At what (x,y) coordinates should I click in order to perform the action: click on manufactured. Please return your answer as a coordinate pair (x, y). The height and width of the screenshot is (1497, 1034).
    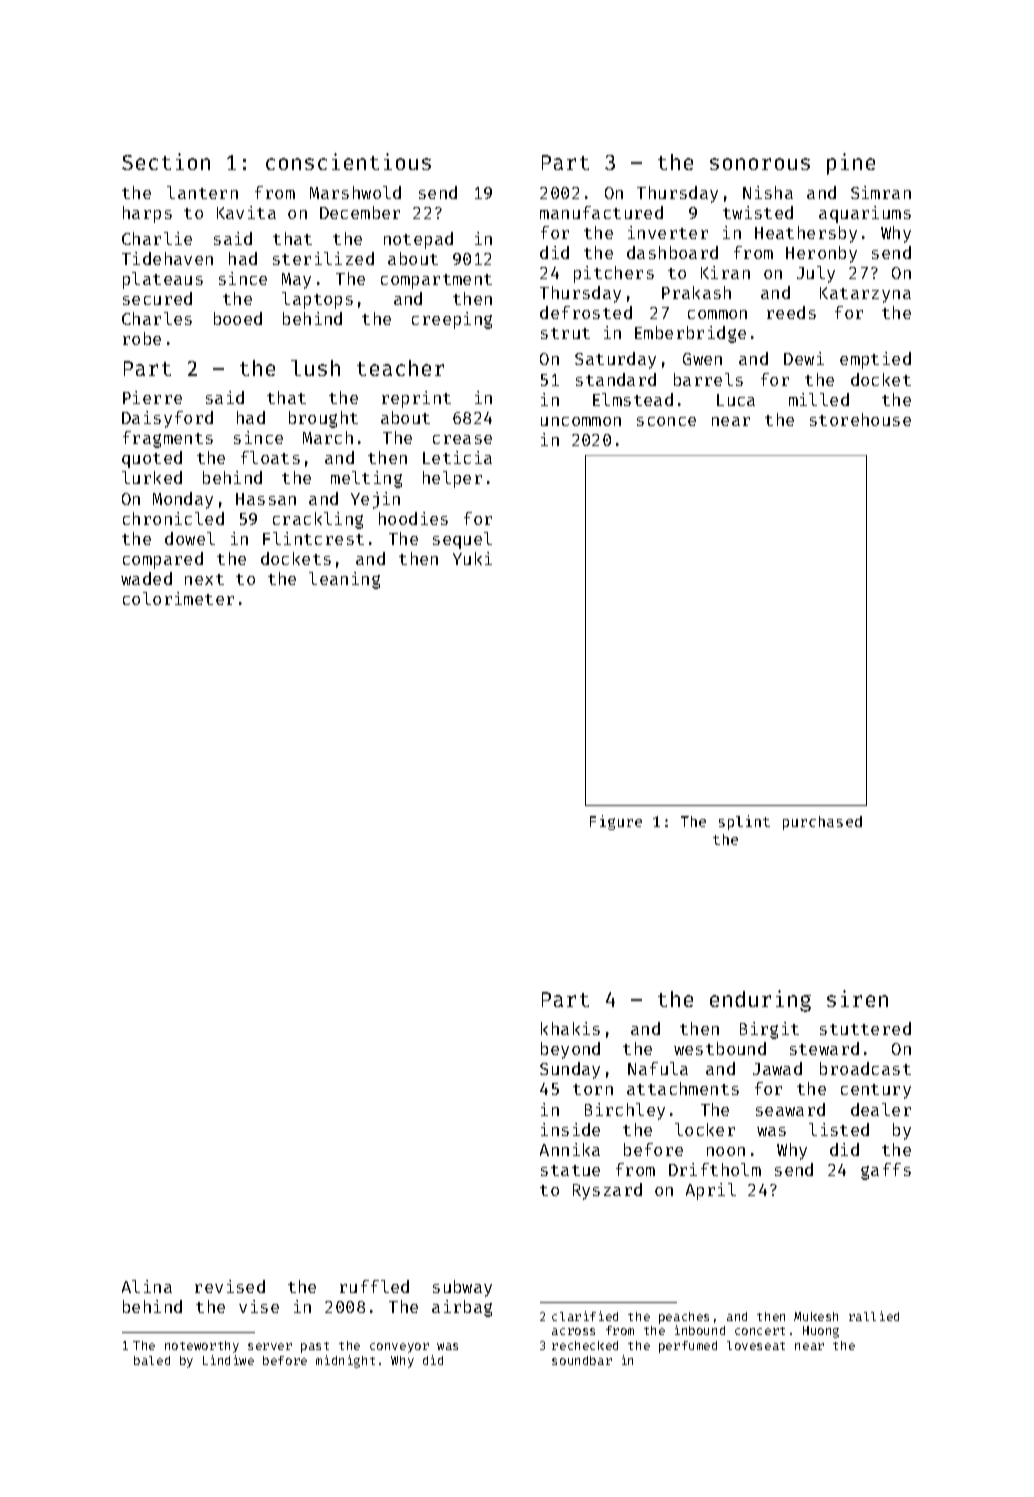
    Looking at the image, I should click on (601, 212).
